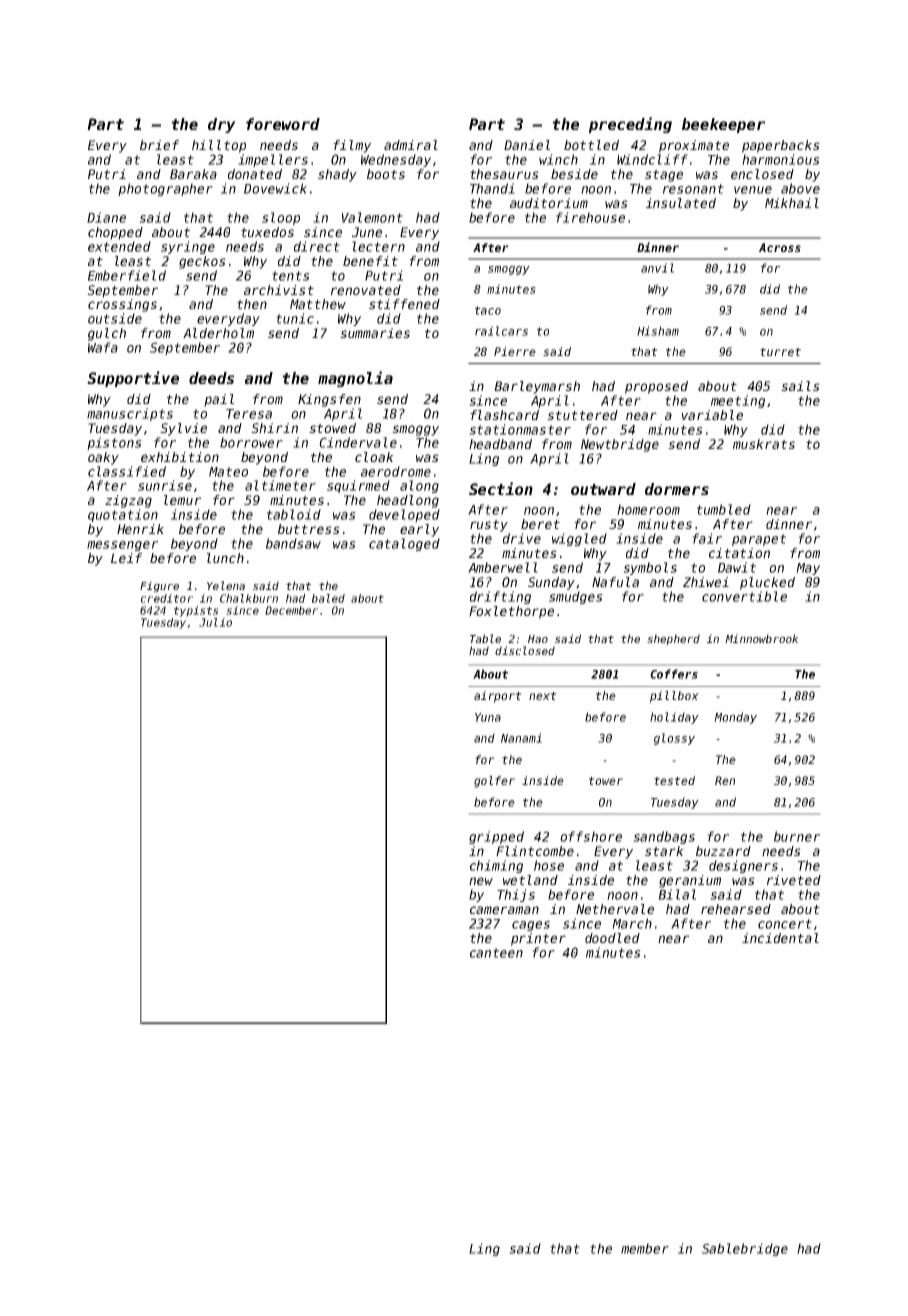 Image resolution: width=908 pixels, height=1316 pixels. What do you see at coordinates (215, 622) in the screenshot?
I see `Julio` at bounding box center [215, 622].
